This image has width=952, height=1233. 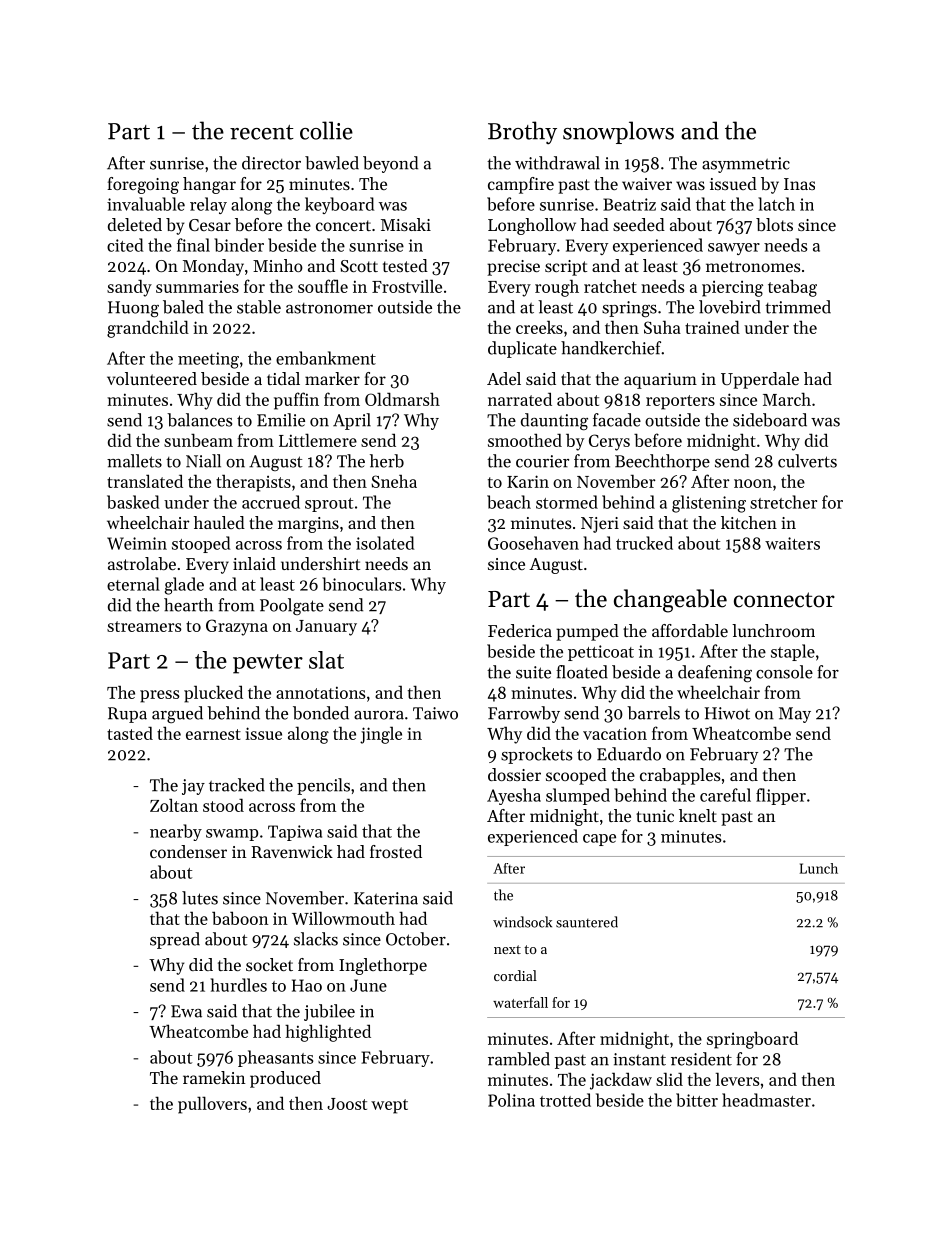 What do you see at coordinates (186, 1011) in the image?
I see `Ewa` at bounding box center [186, 1011].
